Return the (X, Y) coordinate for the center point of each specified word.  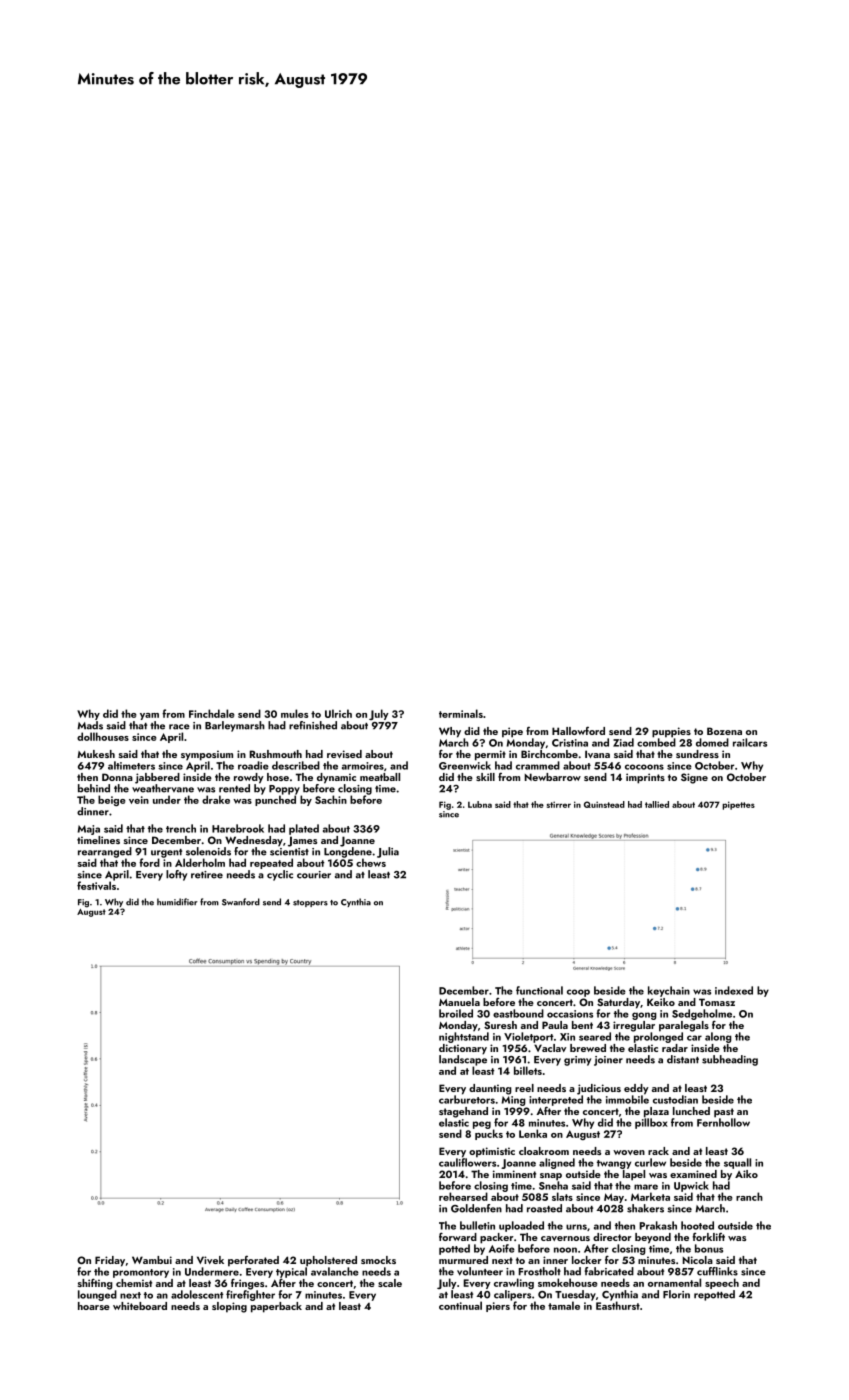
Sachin (331, 799)
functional (539, 990)
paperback (276, 1307)
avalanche (335, 1271)
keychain (669, 991)
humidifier (177, 902)
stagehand (463, 1112)
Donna (117, 777)
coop (578, 993)
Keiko (661, 1002)
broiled (456, 1013)
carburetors (467, 1099)
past (724, 1113)
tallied (657, 804)
